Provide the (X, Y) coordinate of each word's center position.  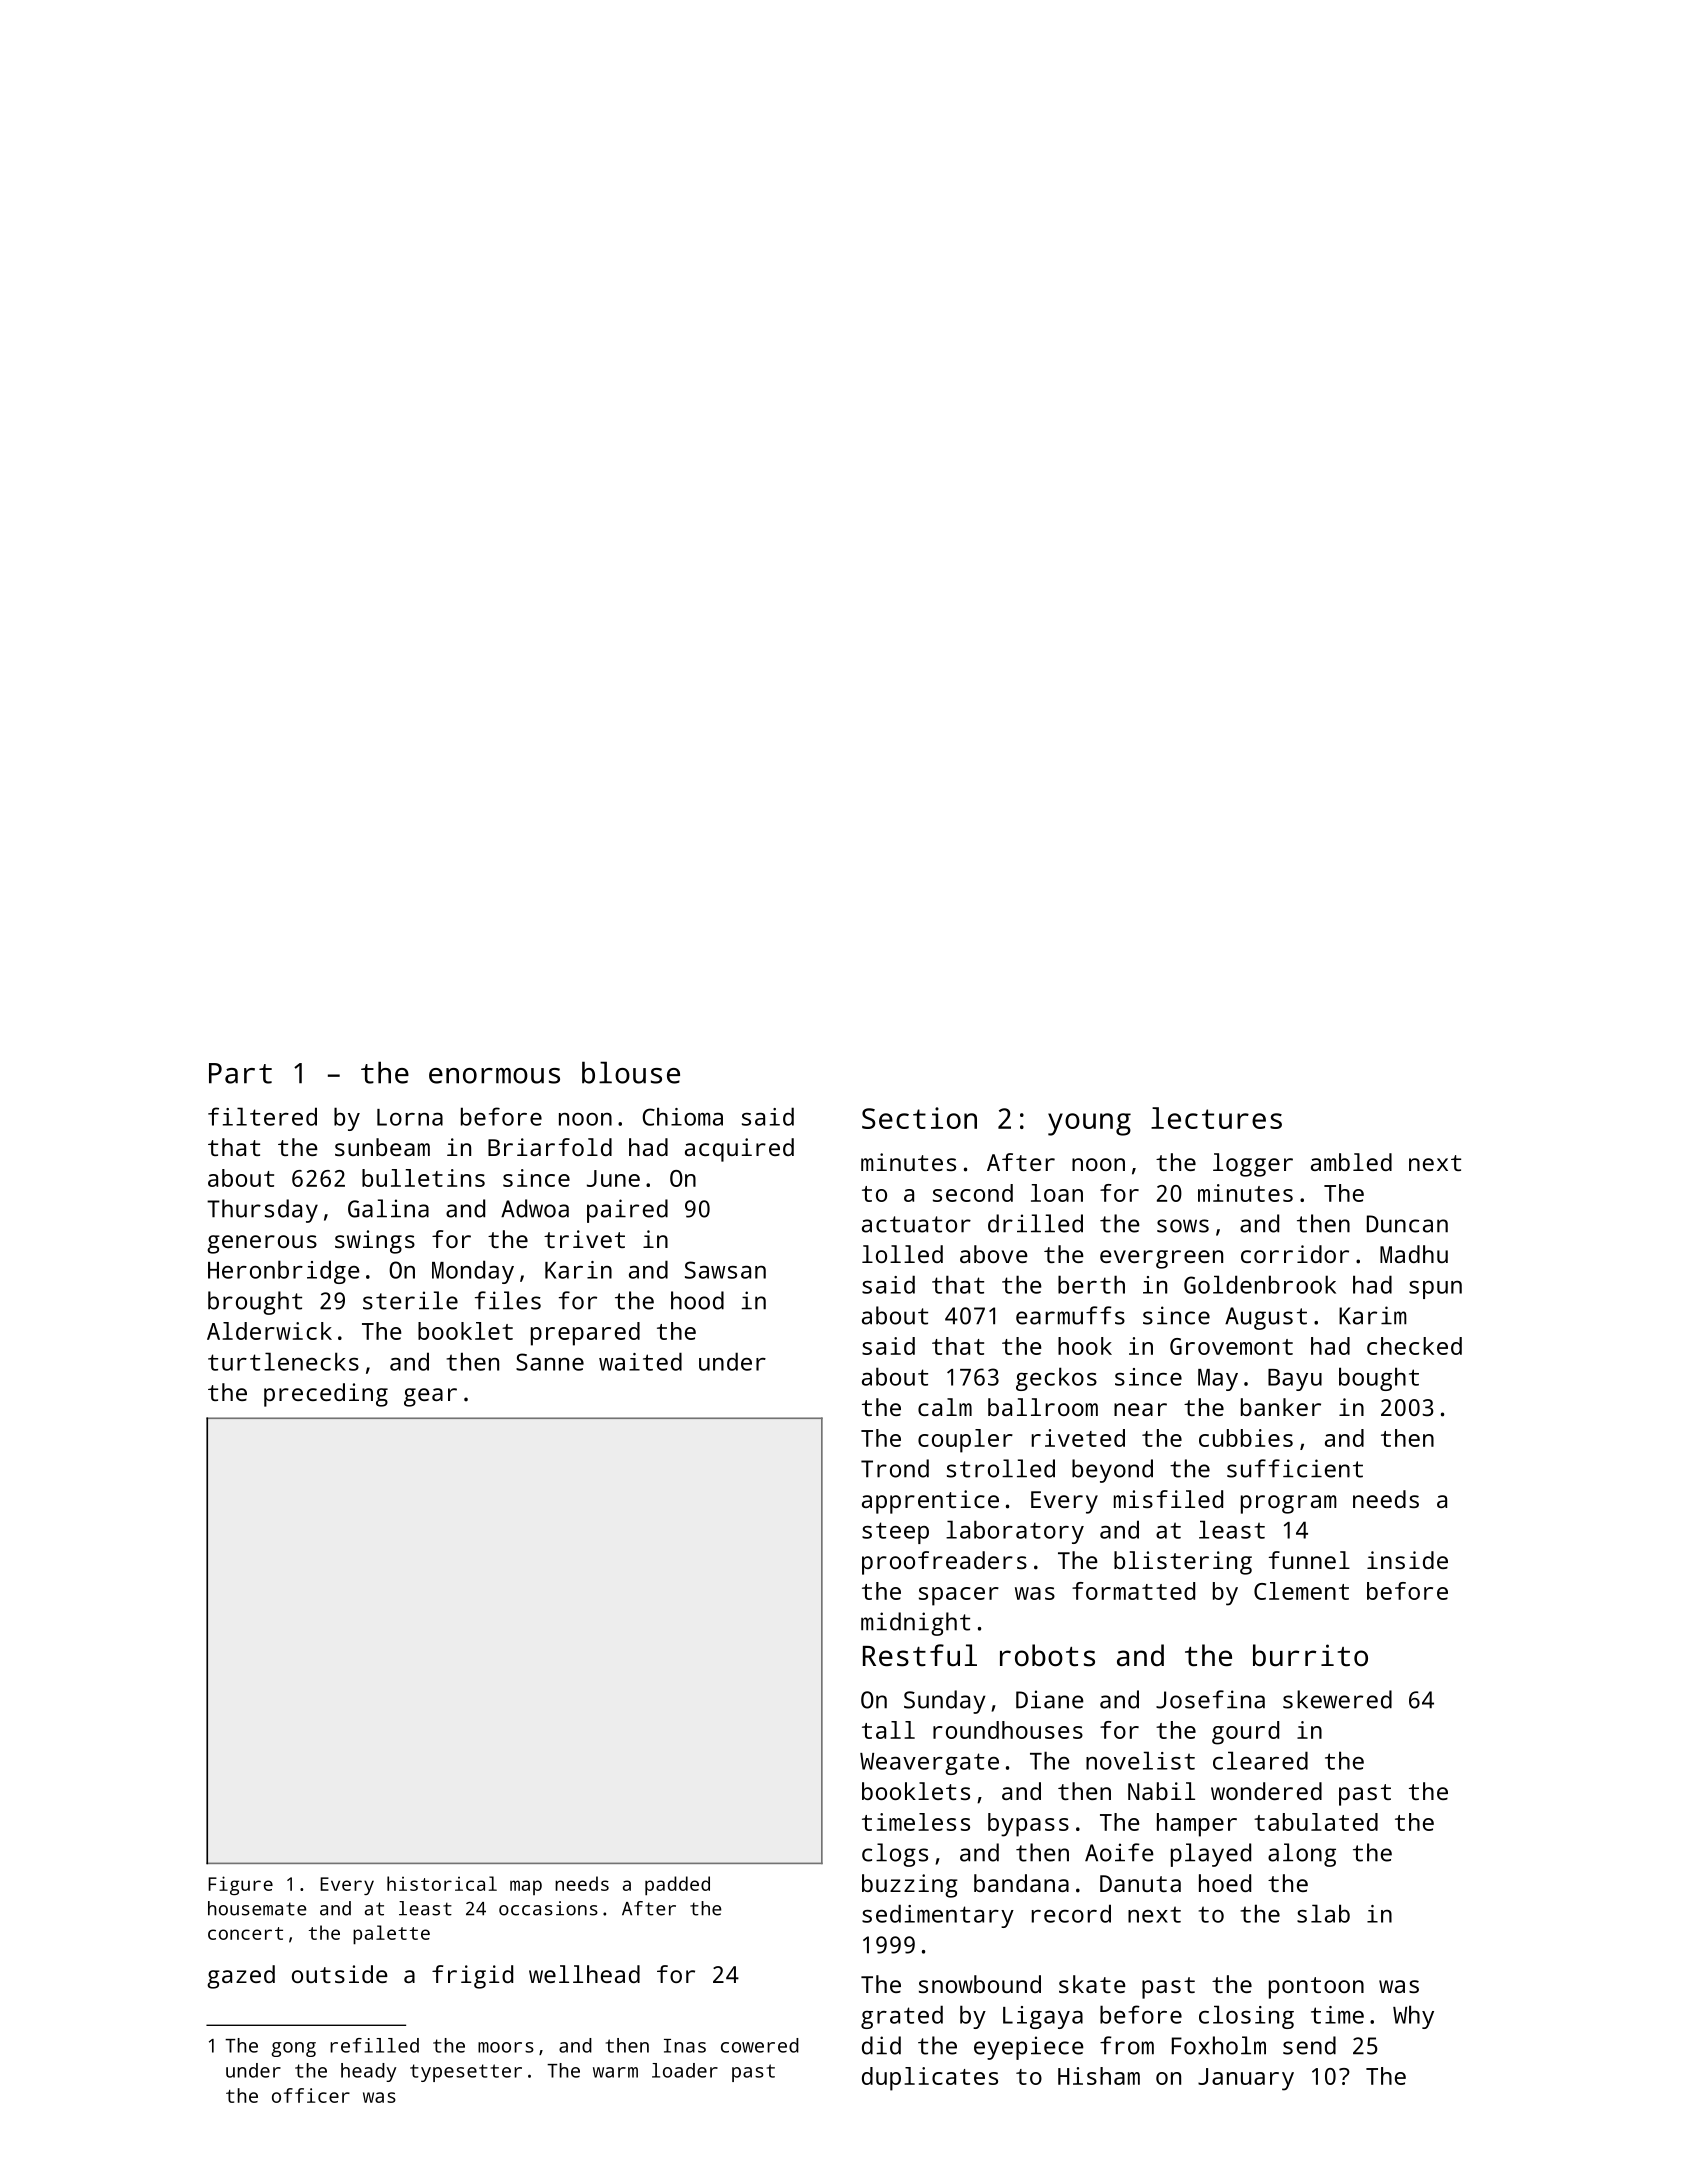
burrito (1310, 1655)
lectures (1216, 1118)
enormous (494, 1076)
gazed (241, 1977)
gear (430, 1397)
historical (442, 1883)
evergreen (1161, 1259)
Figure (240, 1885)
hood (697, 1300)
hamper (1197, 1825)
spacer (959, 1596)
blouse (631, 1072)
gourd (1245, 1733)
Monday (473, 1272)
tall (888, 1730)
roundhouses (1008, 1730)
